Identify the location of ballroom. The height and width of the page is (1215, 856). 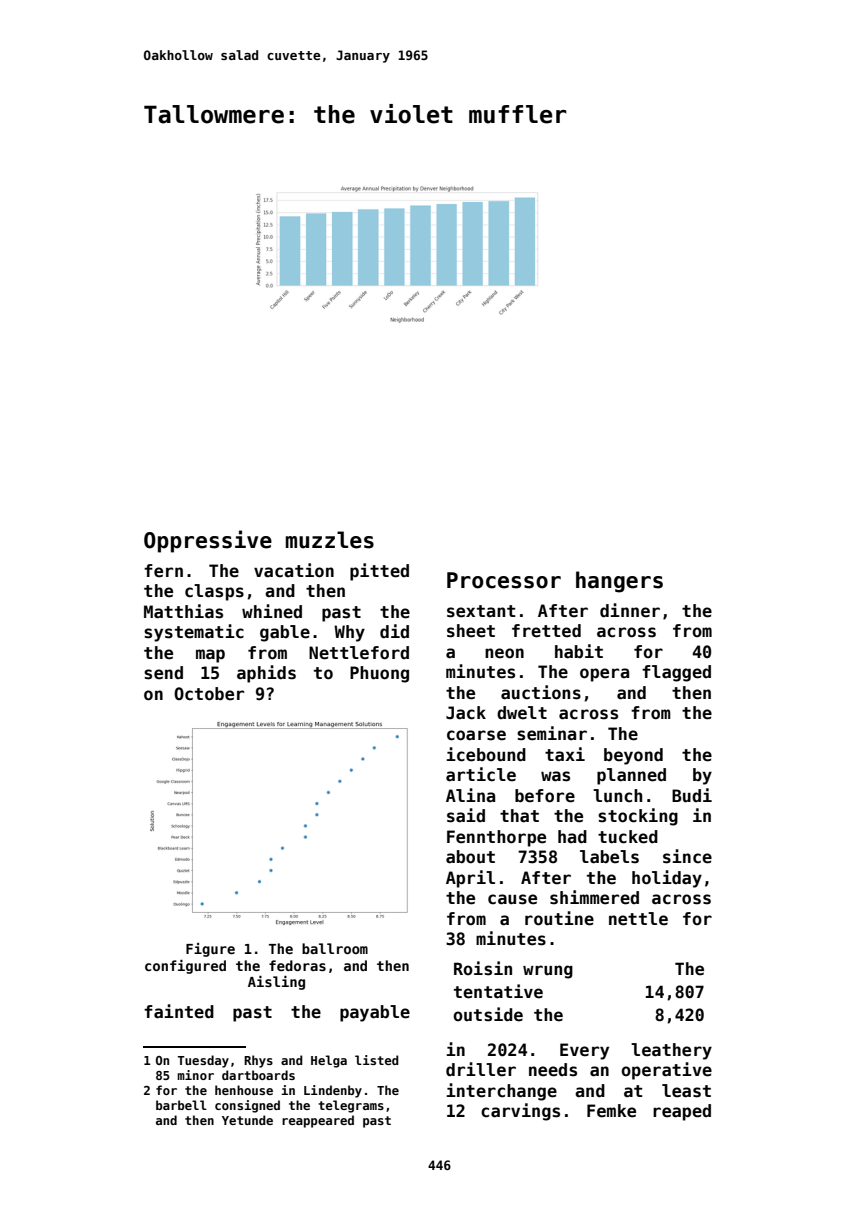
(335, 948).
